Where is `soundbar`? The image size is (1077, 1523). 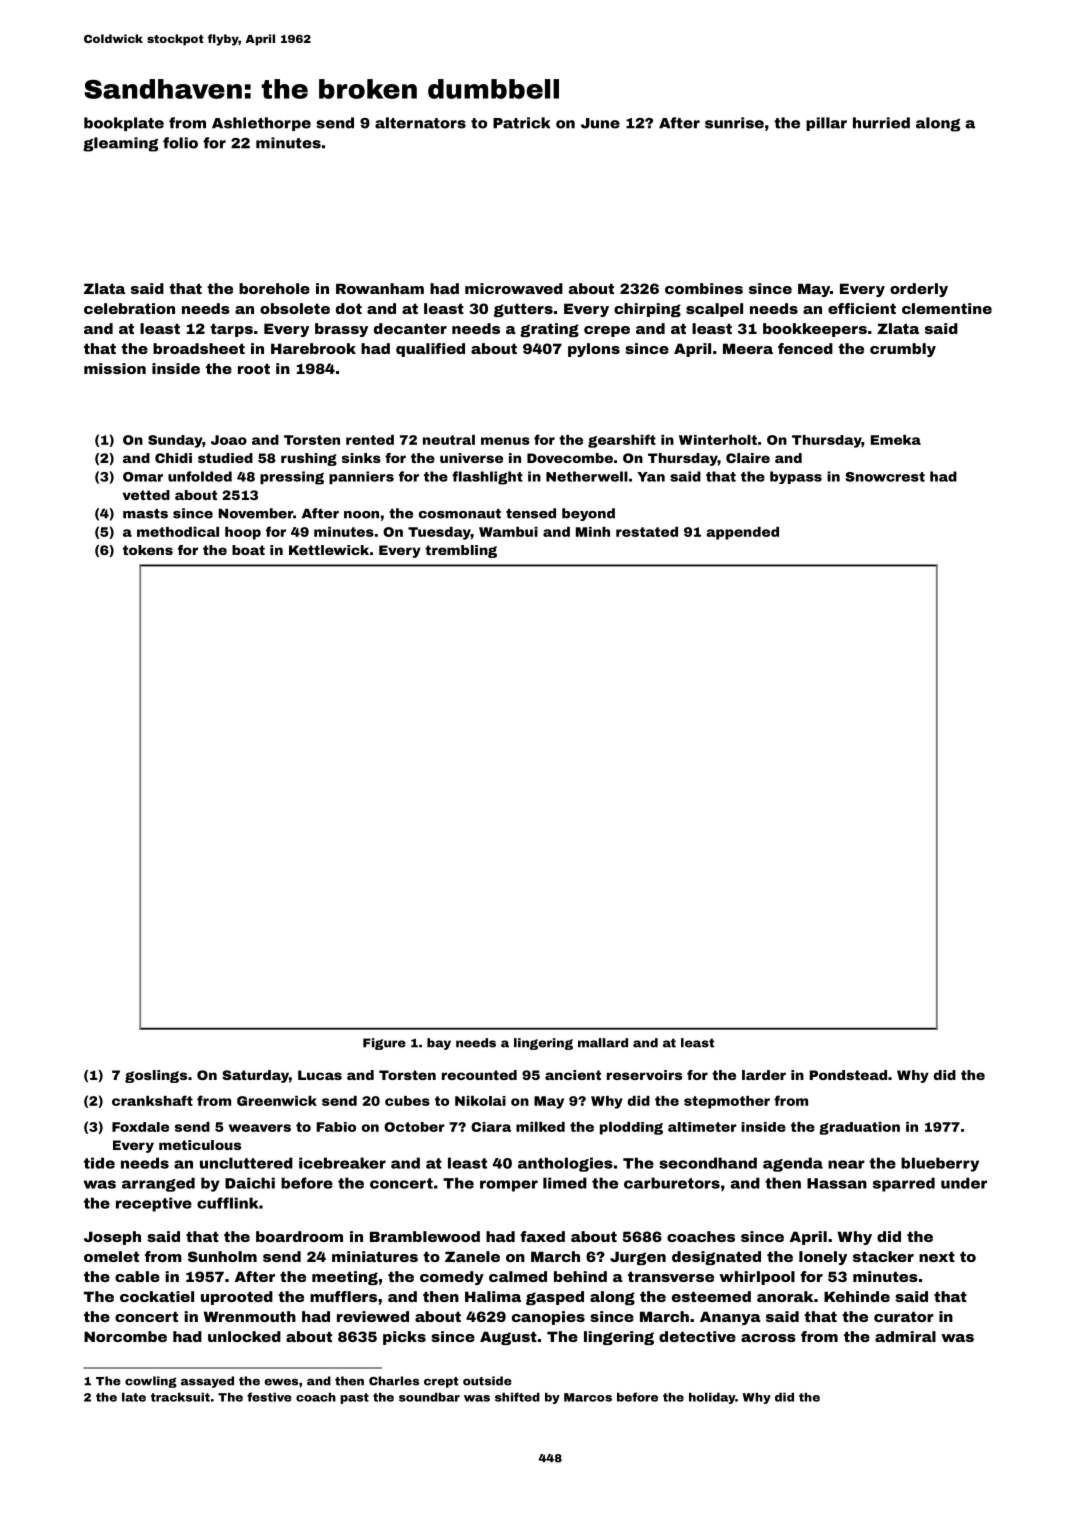
soundbar is located at coordinates (429, 1397).
